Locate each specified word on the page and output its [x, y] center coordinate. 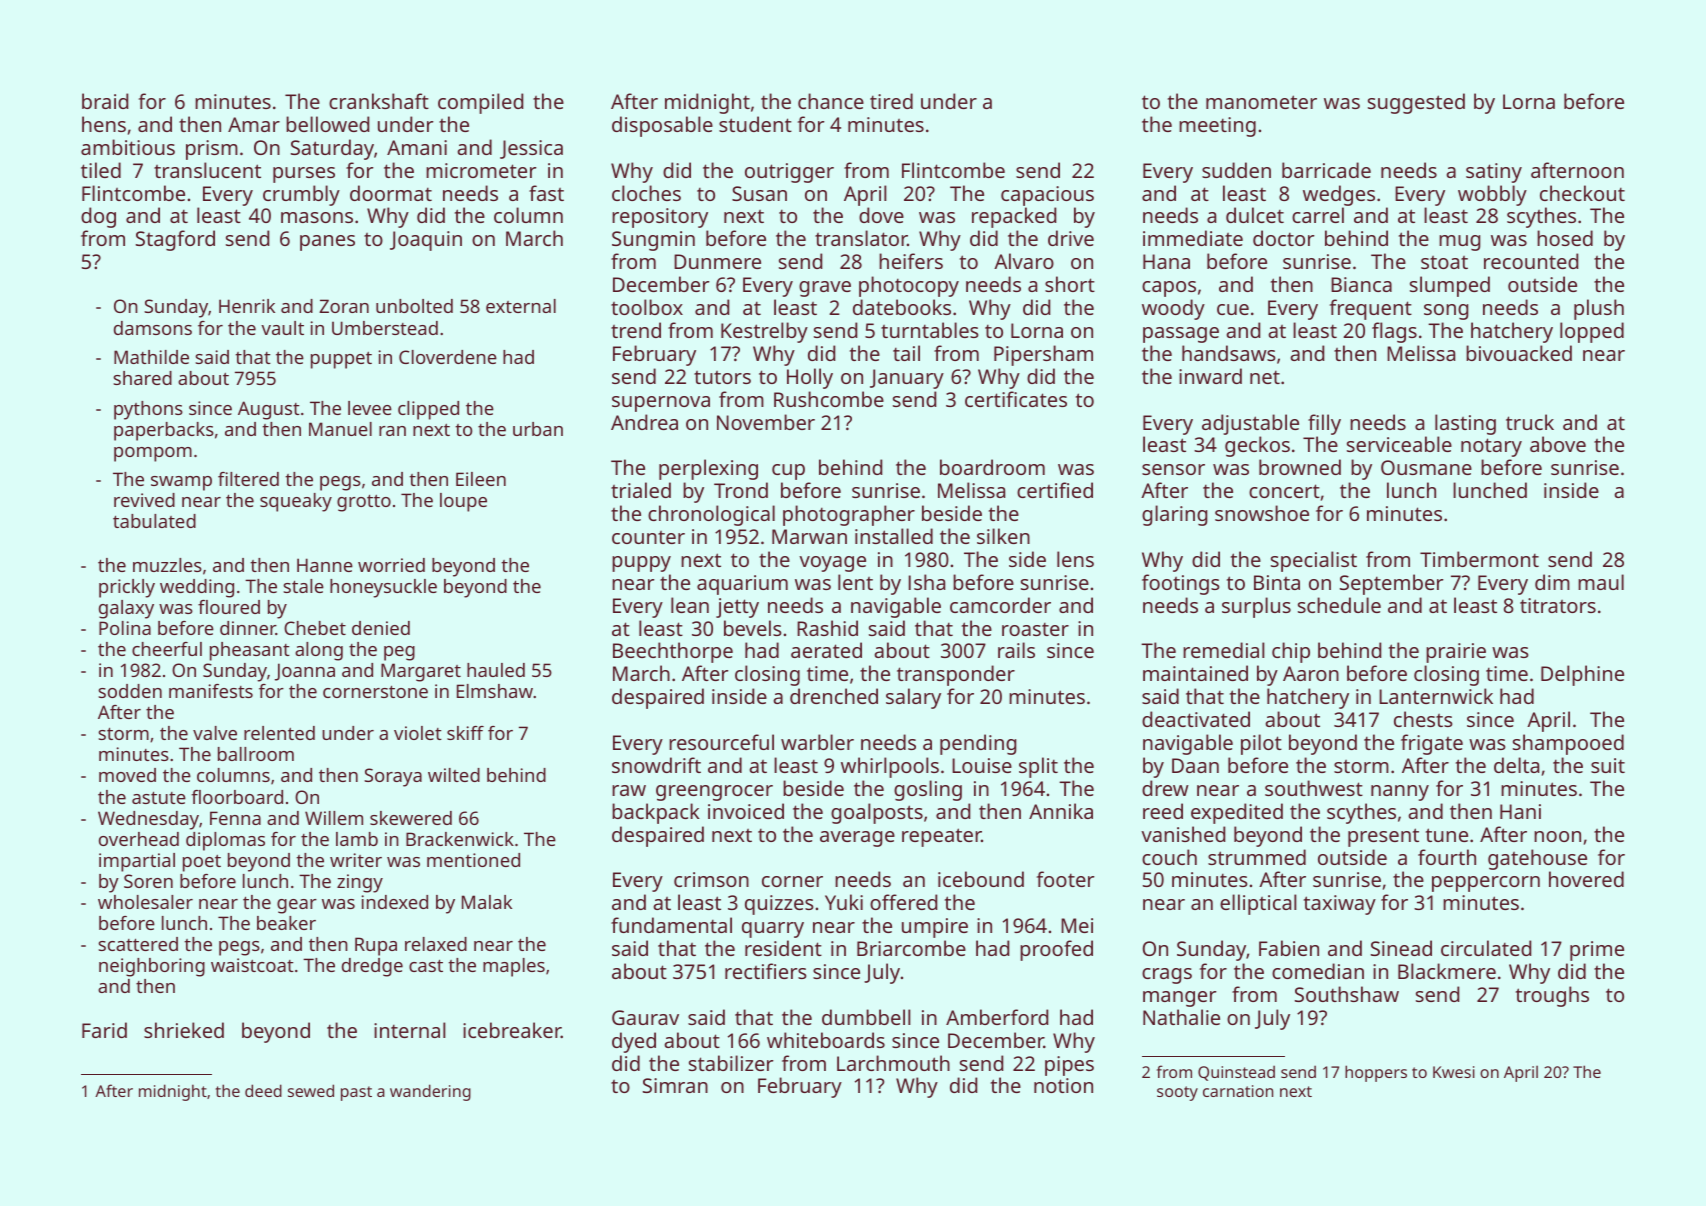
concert [1284, 491]
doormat [391, 193]
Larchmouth [893, 1063]
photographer [849, 515]
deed [263, 1090]
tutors [722, 377]
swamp [181, 483]
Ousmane [1426, 467]
